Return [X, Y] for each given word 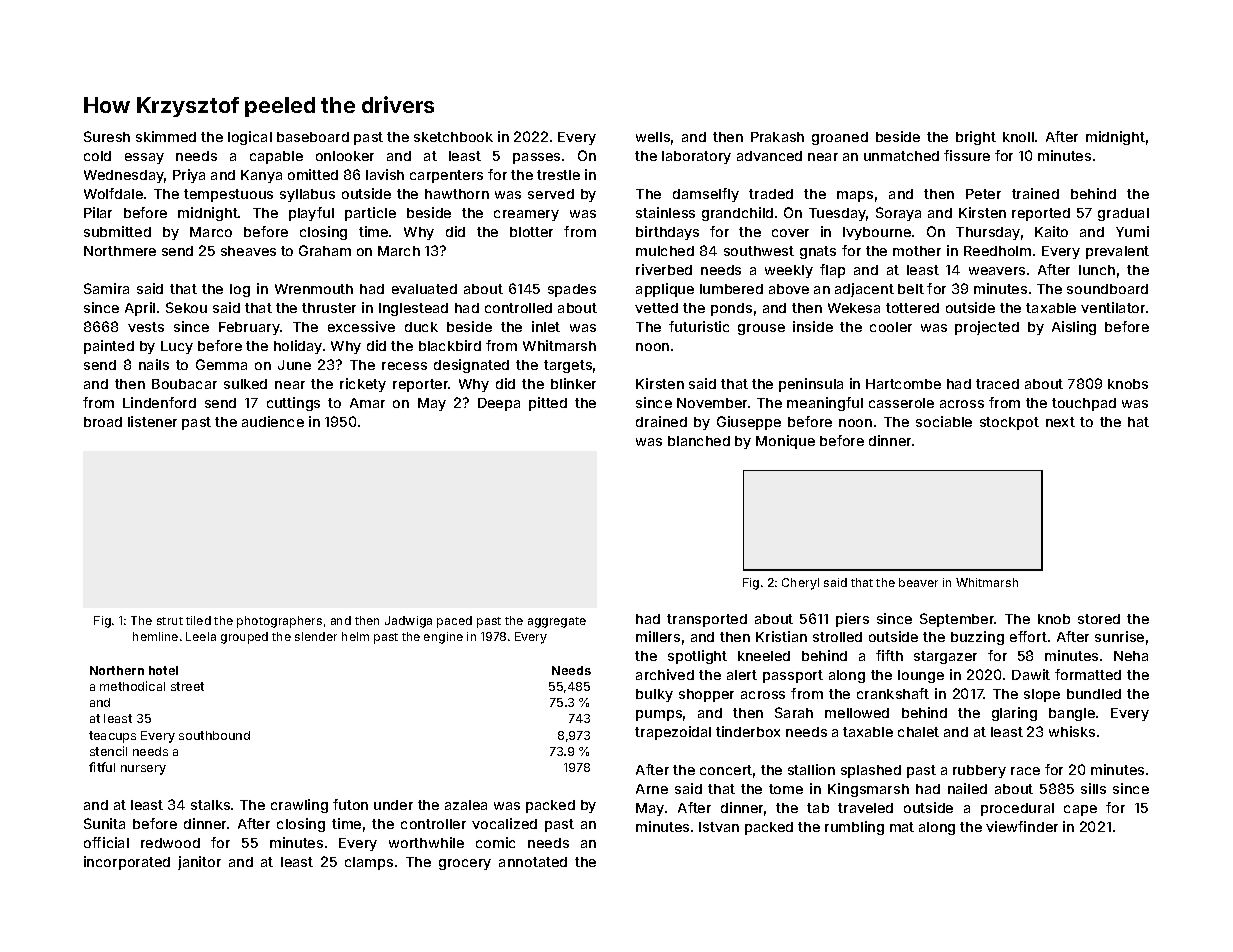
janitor [199, 863]
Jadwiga [408, 622]
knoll [1018, 137]
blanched [699, 441]
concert [726, 770]
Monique [785, 442]
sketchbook [453, 137]
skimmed [166, 136]
